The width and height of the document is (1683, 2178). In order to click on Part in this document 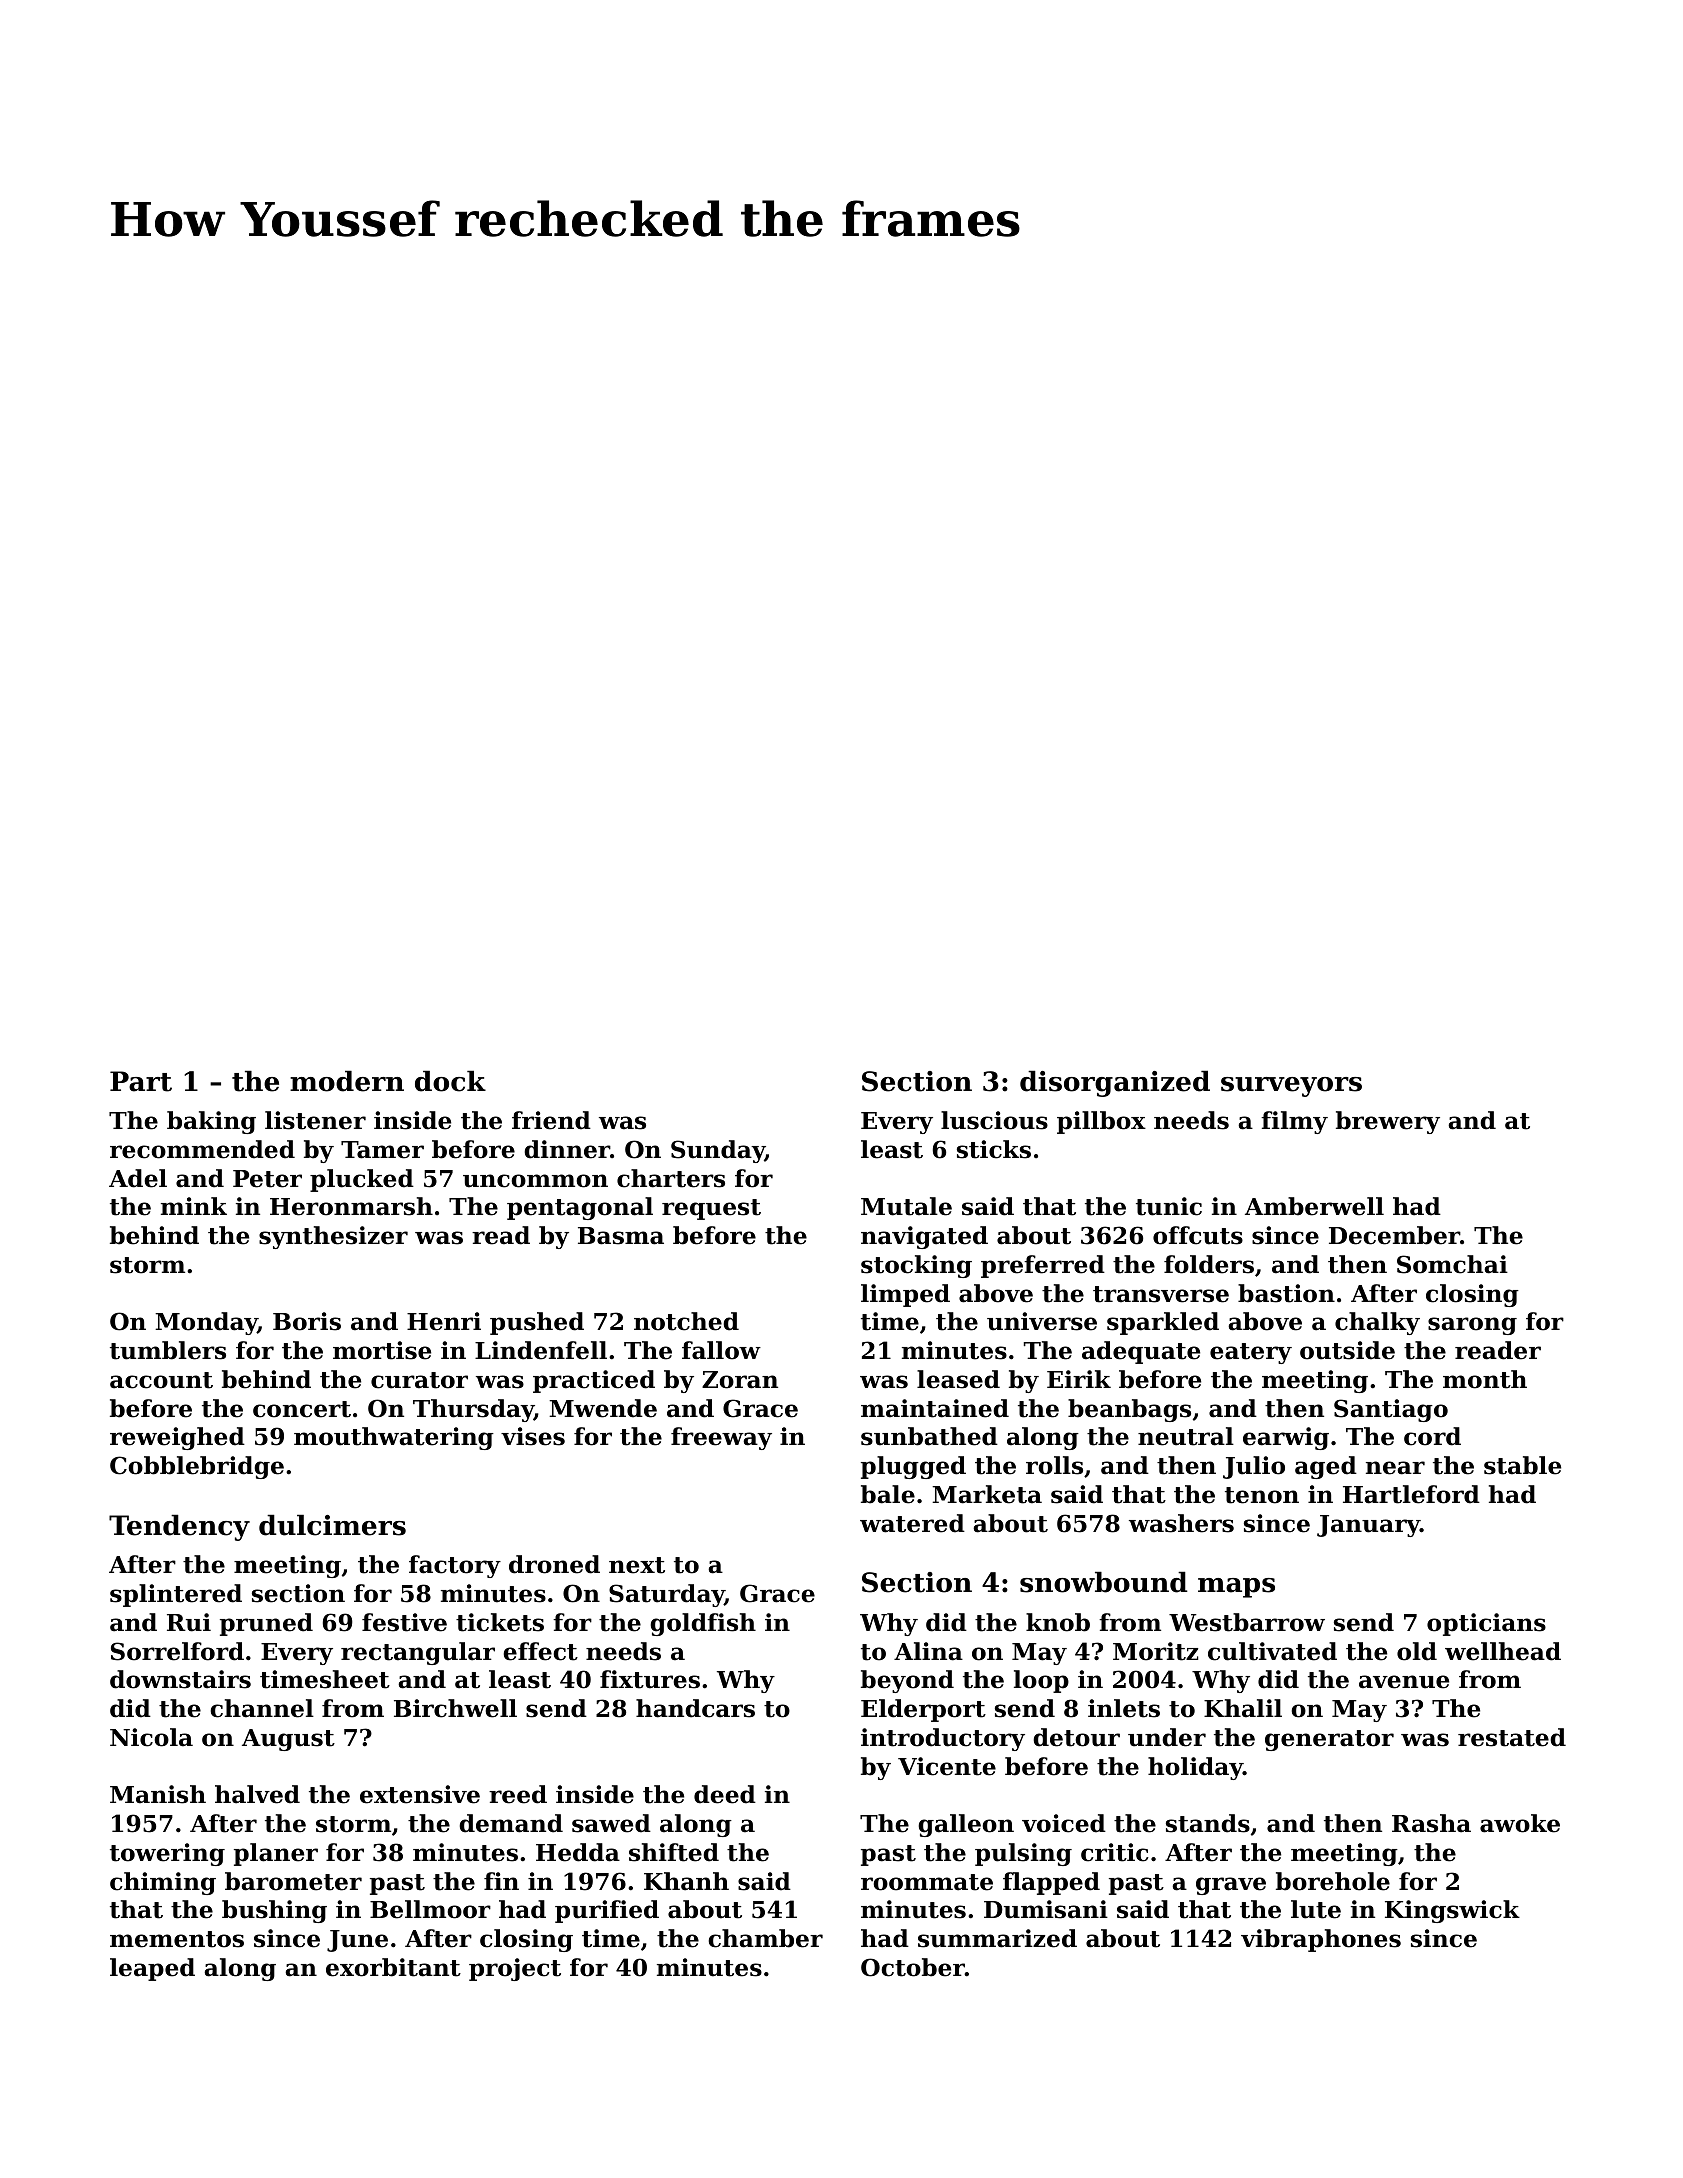, I will do `click(141, 1081)`.
